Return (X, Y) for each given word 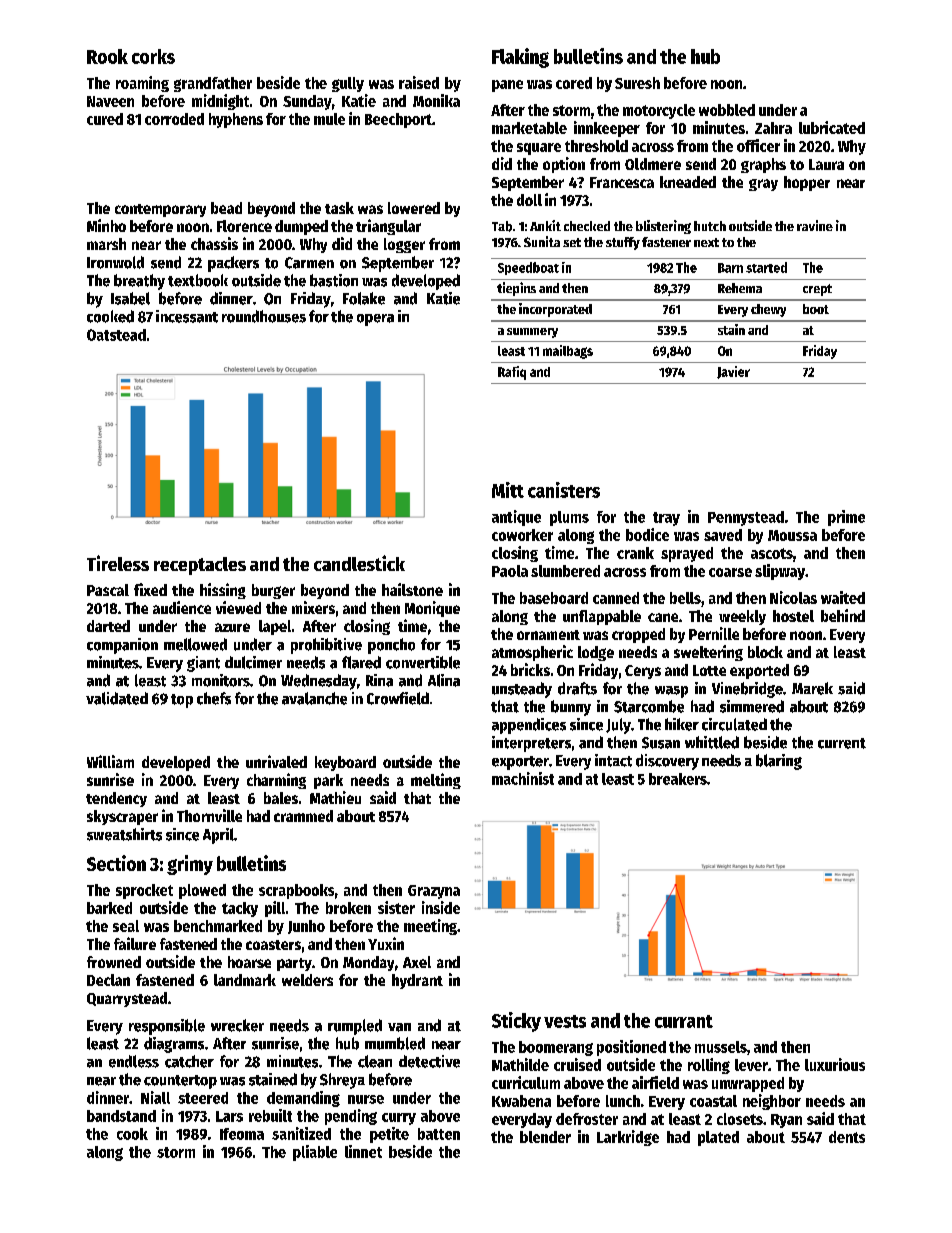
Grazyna (434, 892)
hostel (793, 616)
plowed (202, 891)
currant (684, 1021)
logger (404, 245)
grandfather (213, 84)
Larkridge (628, 1138)
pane (507, 86)
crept (817, 290)
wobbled (727, 110)
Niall (155, 1097)
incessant (187, 316)
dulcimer (253, 662)
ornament (548, 635)
